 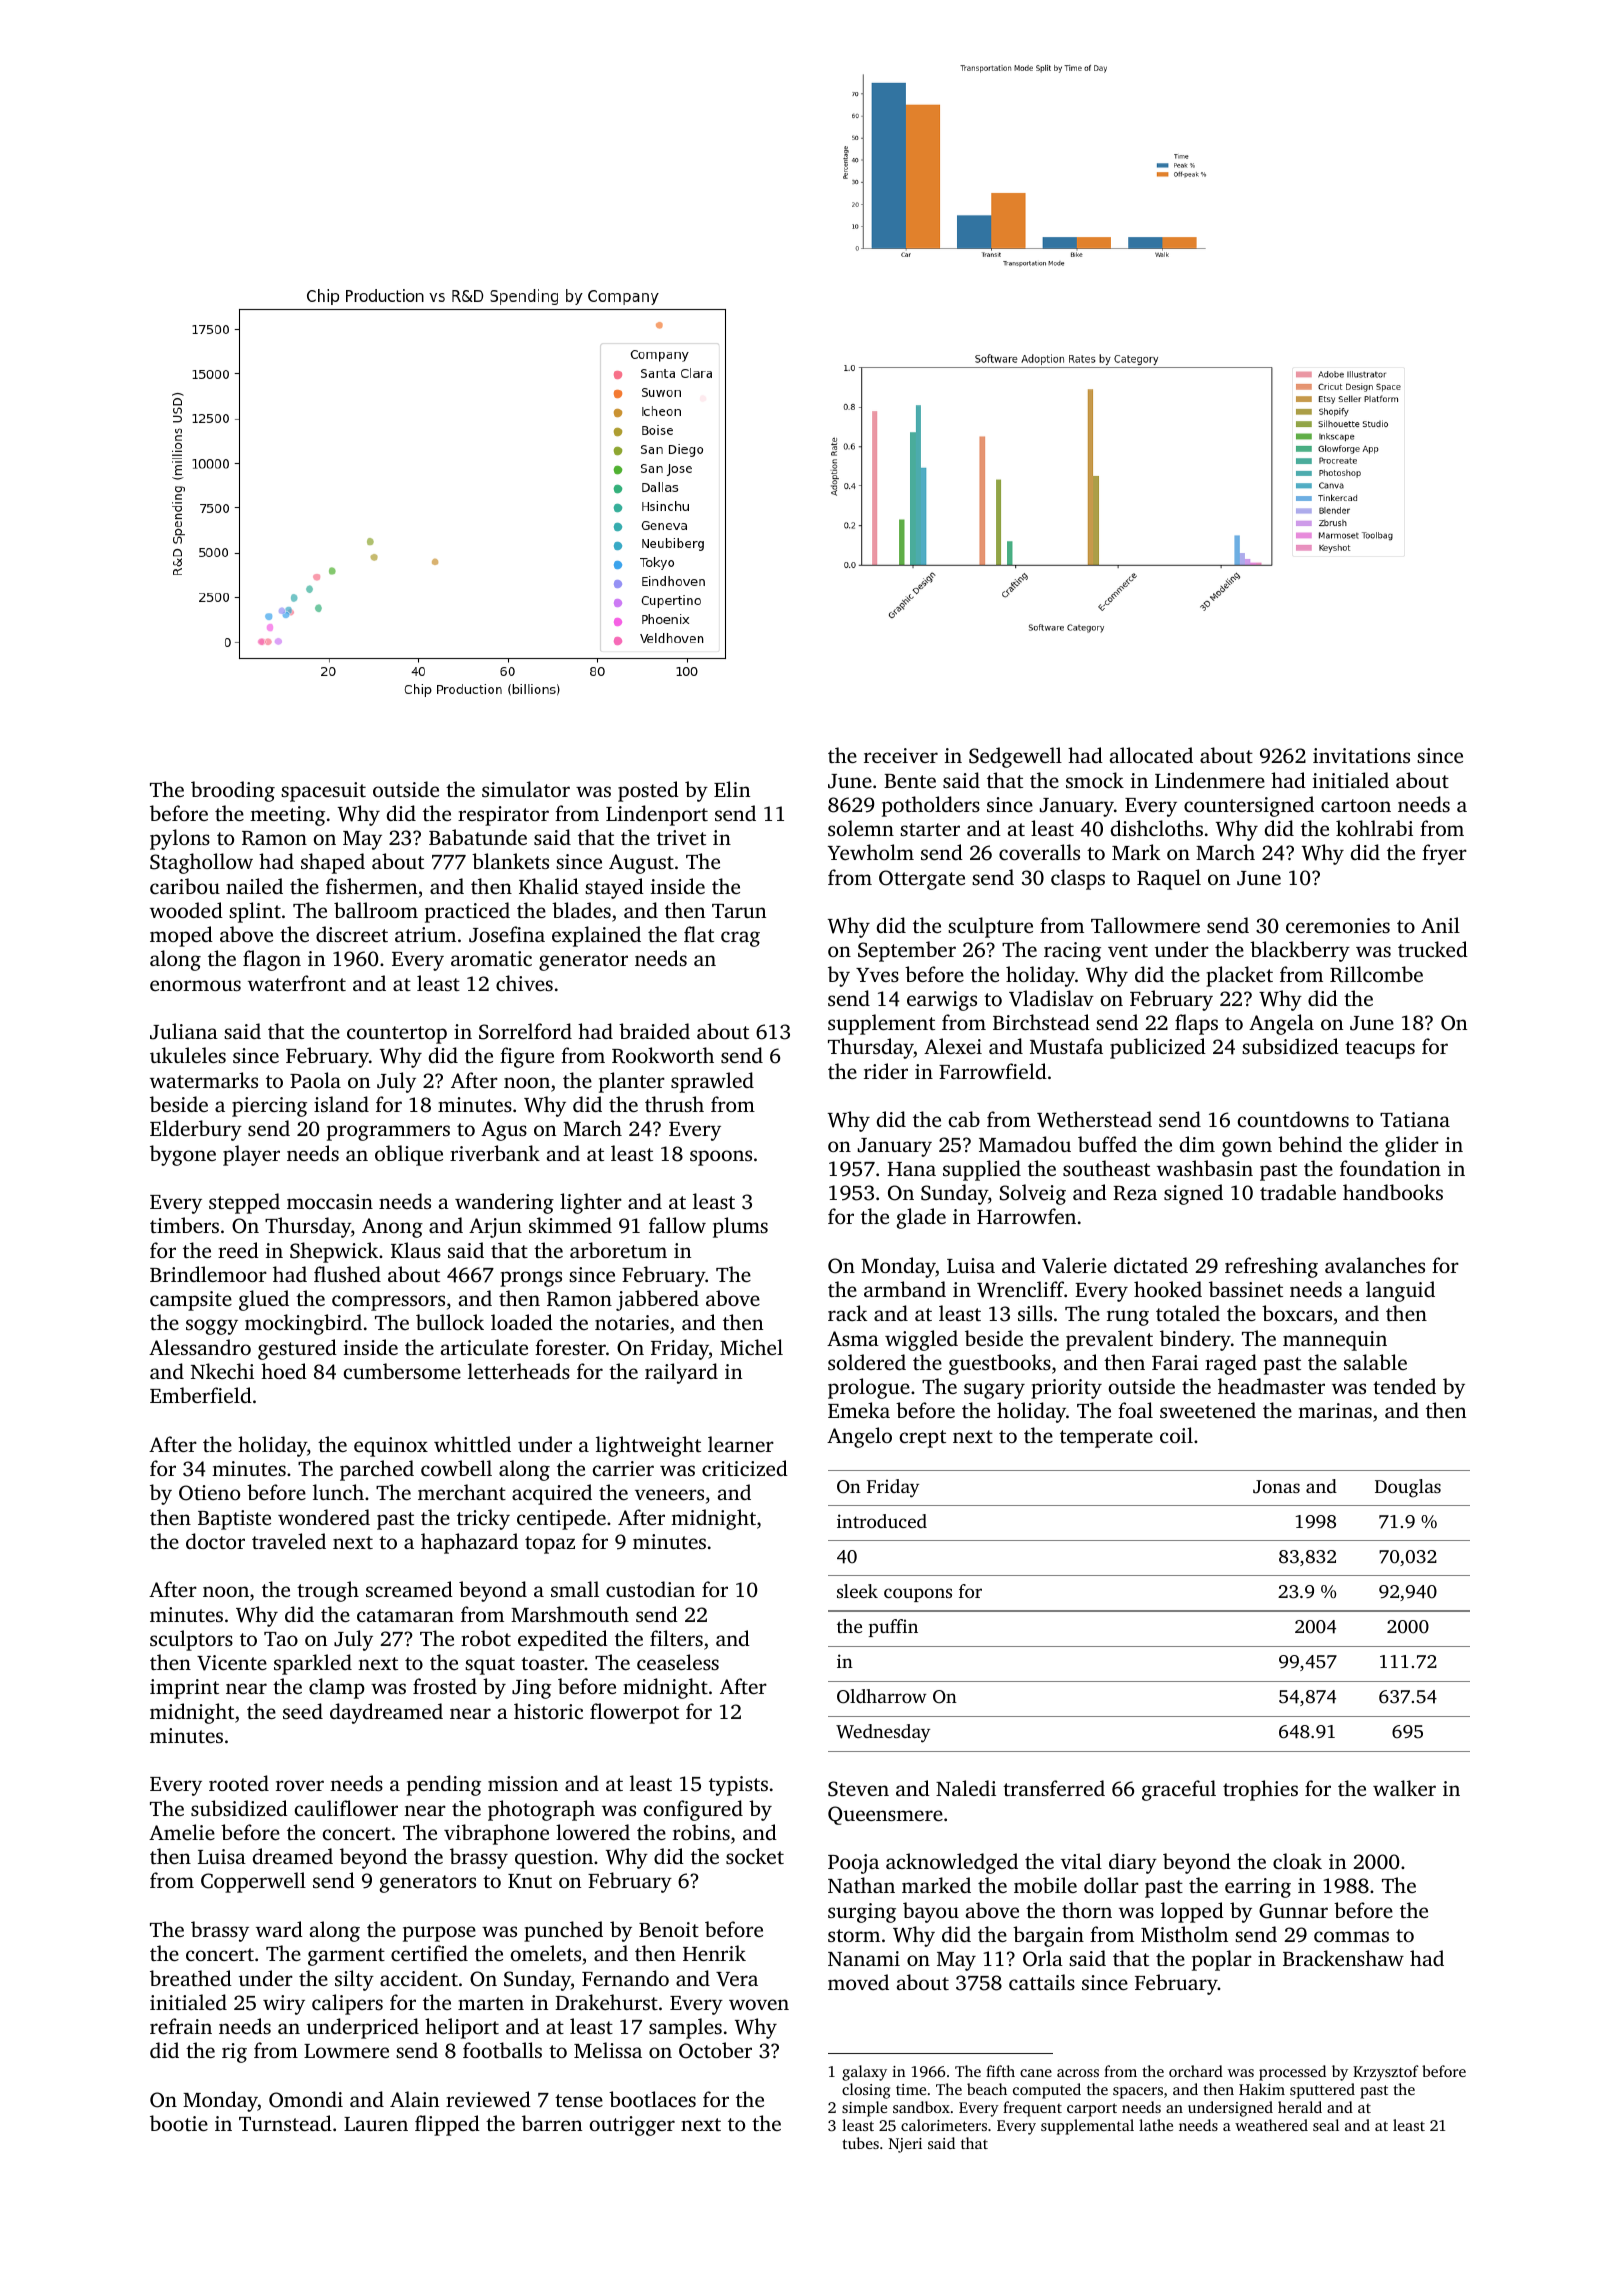 What do you see at coordinates (1176, 1435) in the screenshot?
I see `coil` at bounding box center [1176, 1435].
